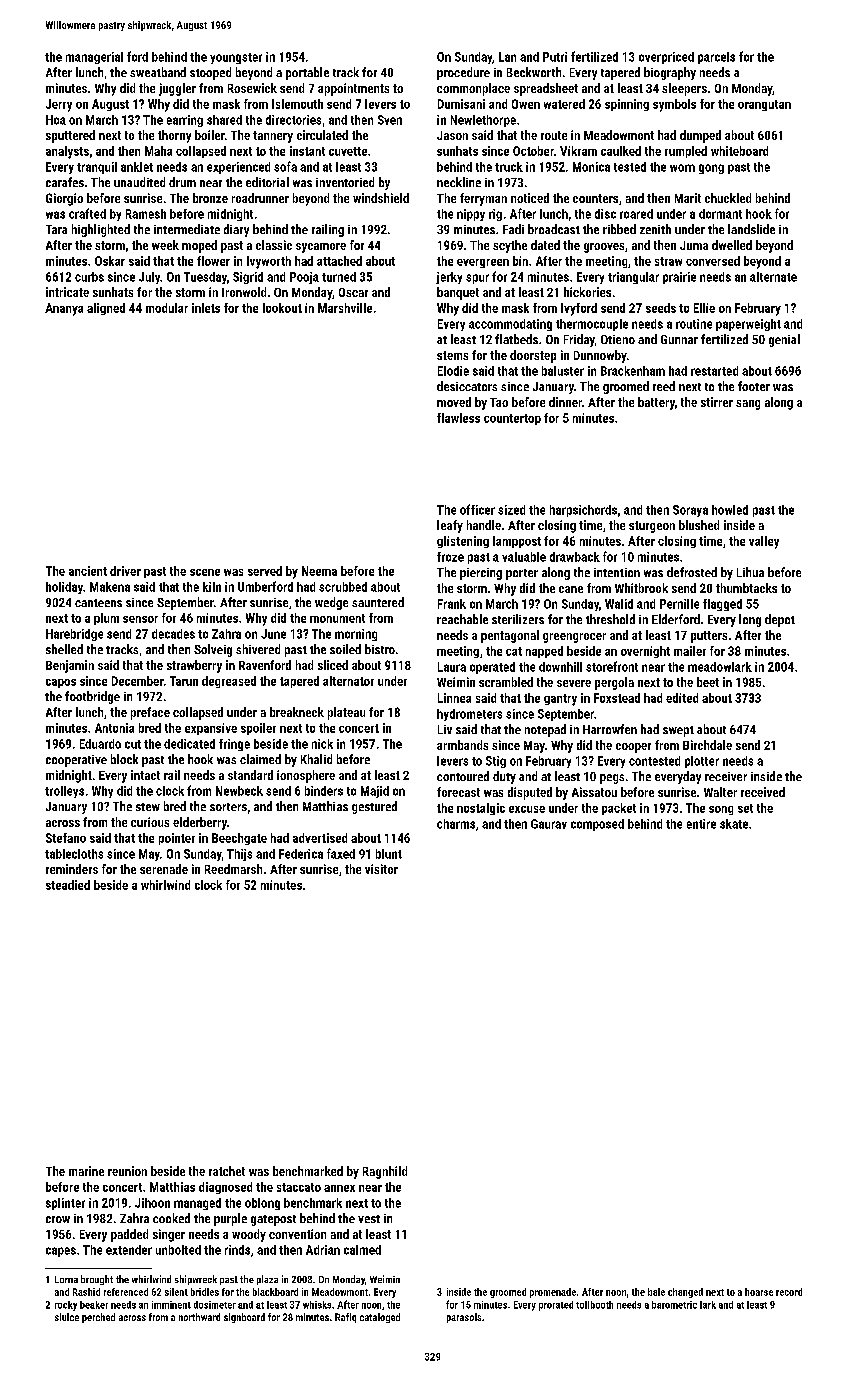 The height and width of the page is (1400, 849). Describe the element at coordinates (64, 792) in the page. I see `trolleys` at that location.
